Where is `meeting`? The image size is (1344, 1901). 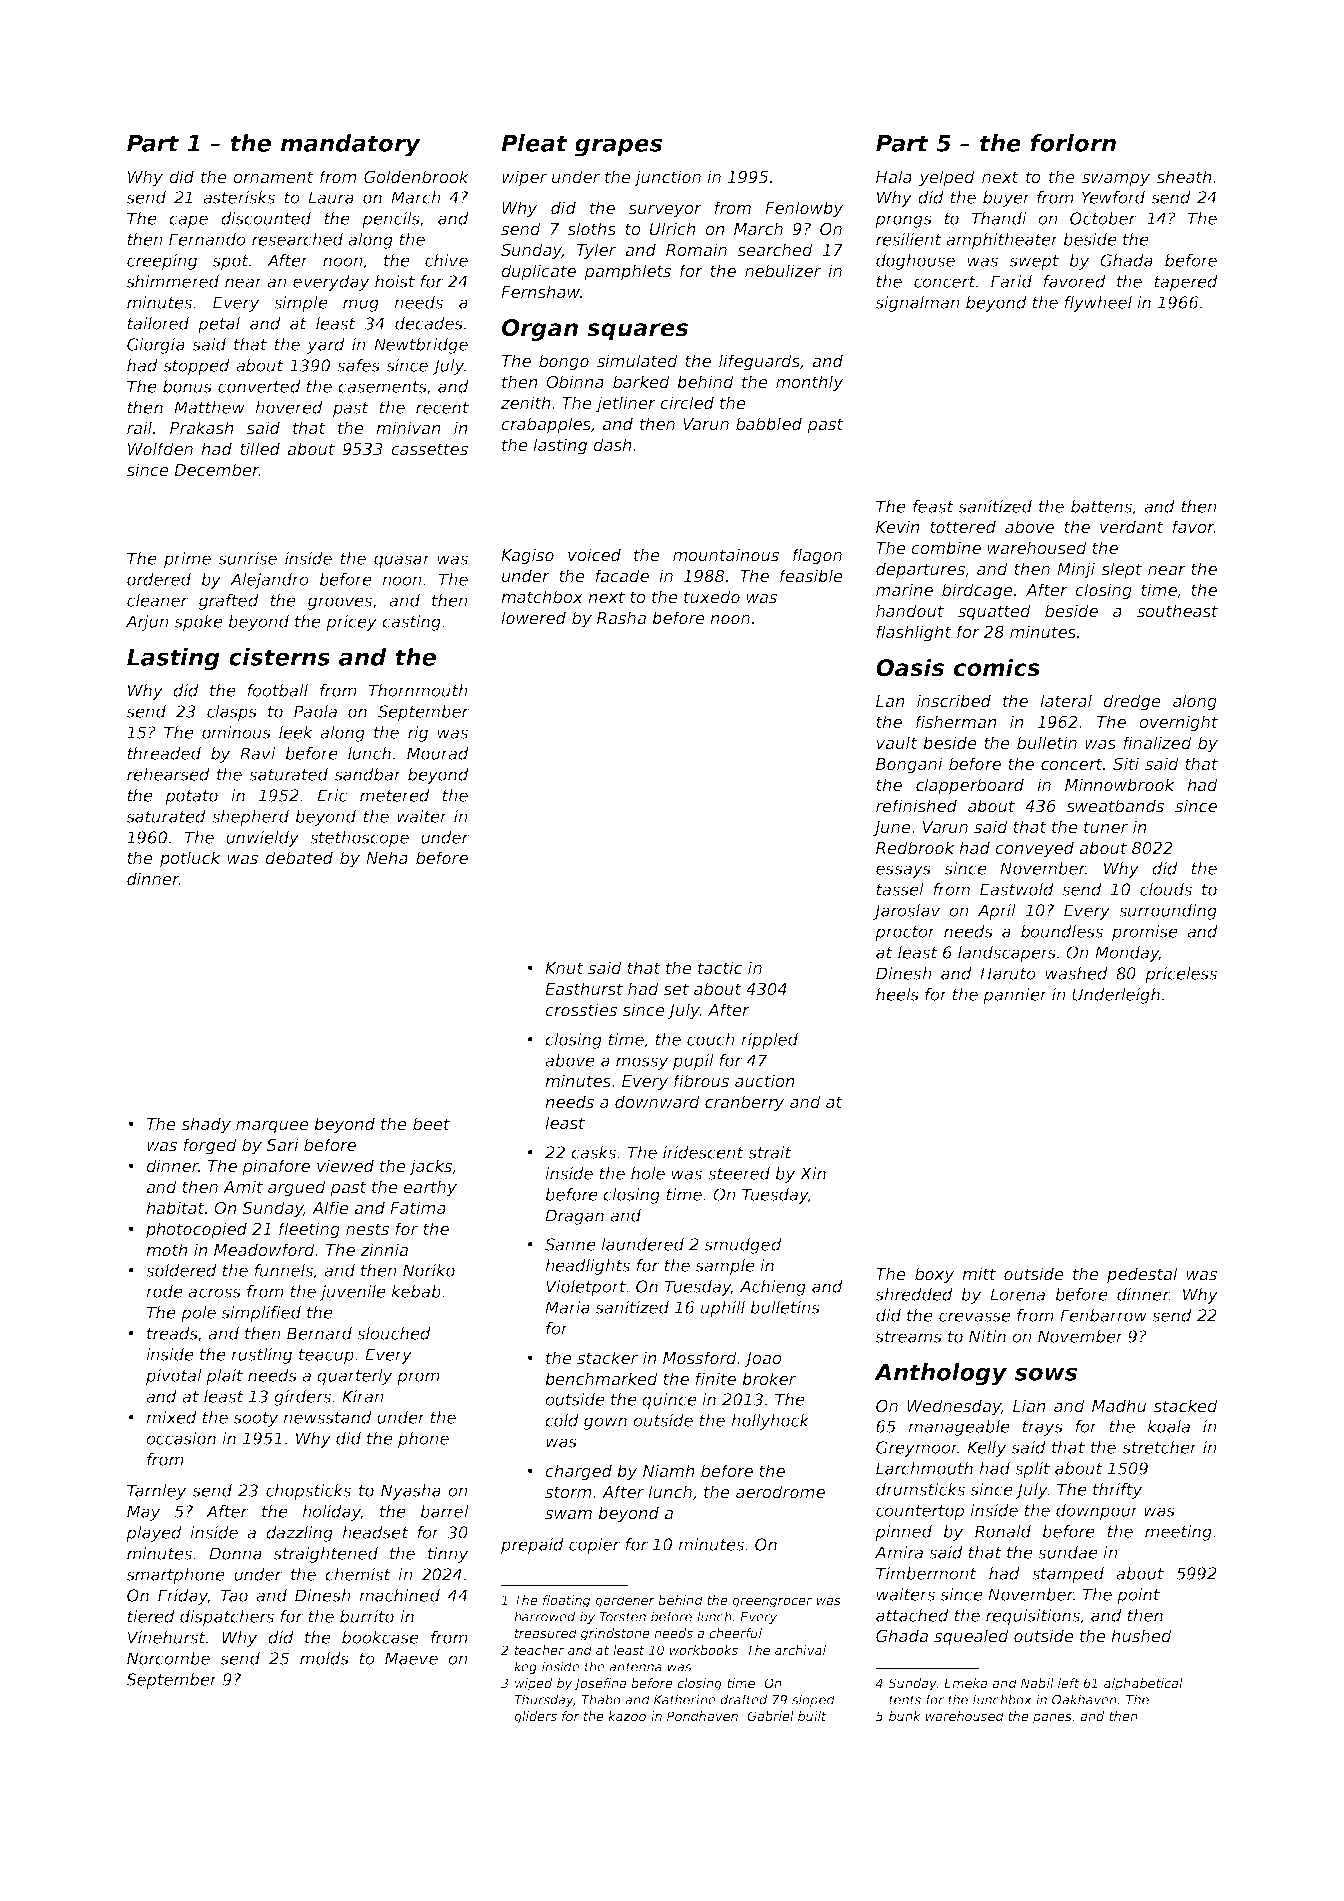
meeting is located at coordinates (1178, 1533).
